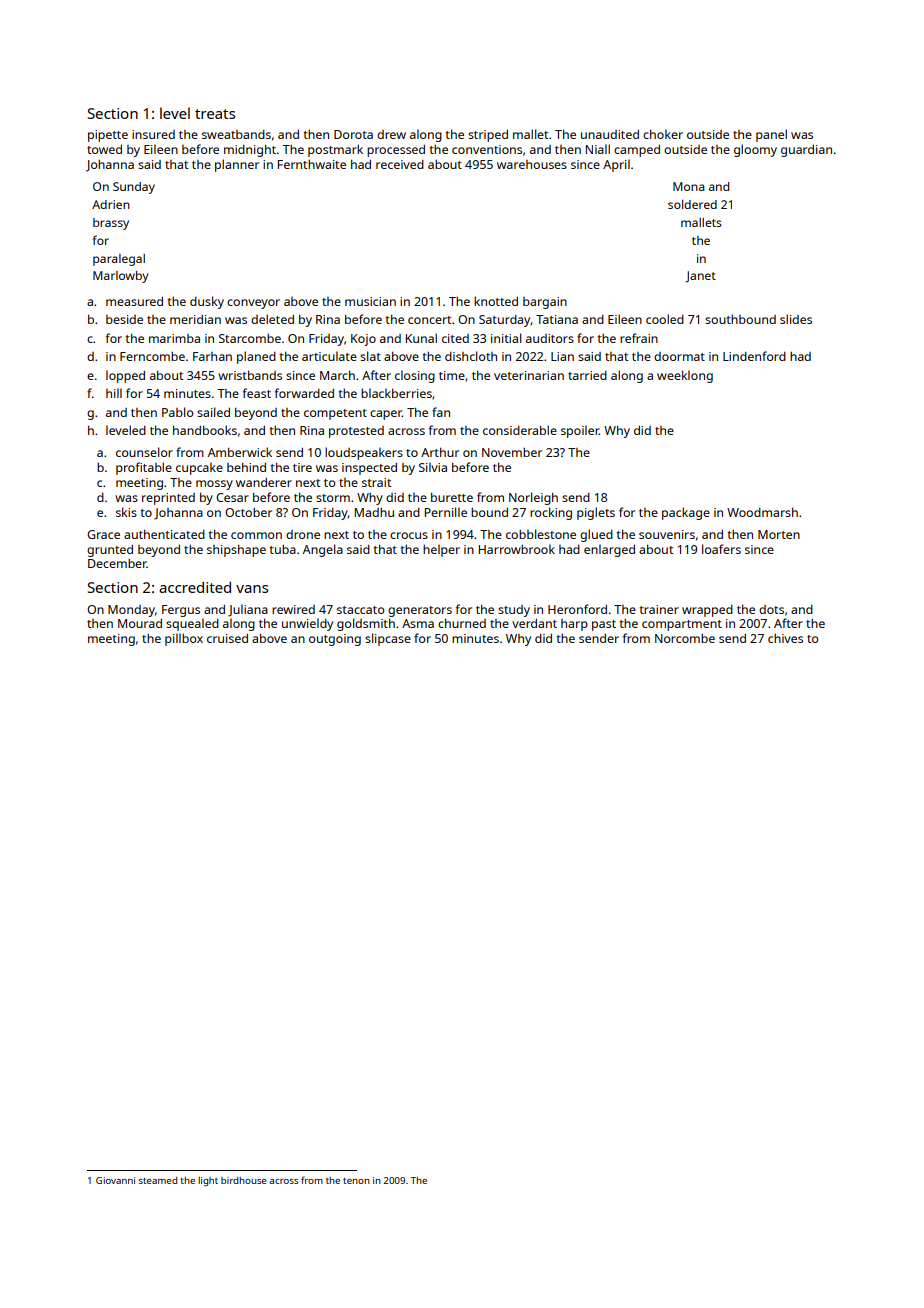 Image resolution: width=924 pixels, height=1308 pixels. Describe the element at coordinates (430, 320) in the screenshot. I see `concert` at that location.
